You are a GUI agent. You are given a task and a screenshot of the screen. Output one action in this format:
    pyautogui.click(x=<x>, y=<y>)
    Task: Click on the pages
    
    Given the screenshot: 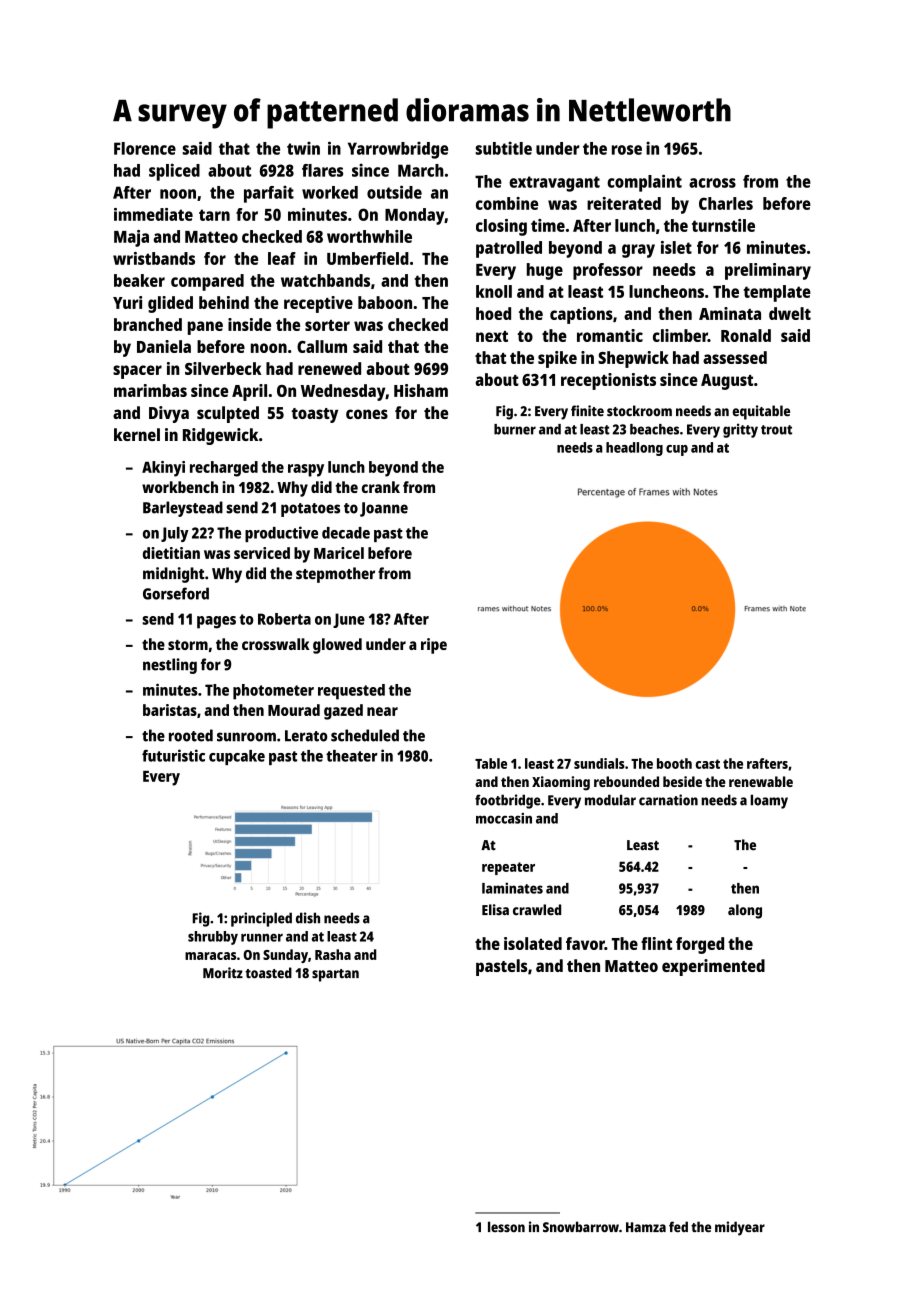 What is the action you would take?
    pyautogui.click(x=216, y=622)
